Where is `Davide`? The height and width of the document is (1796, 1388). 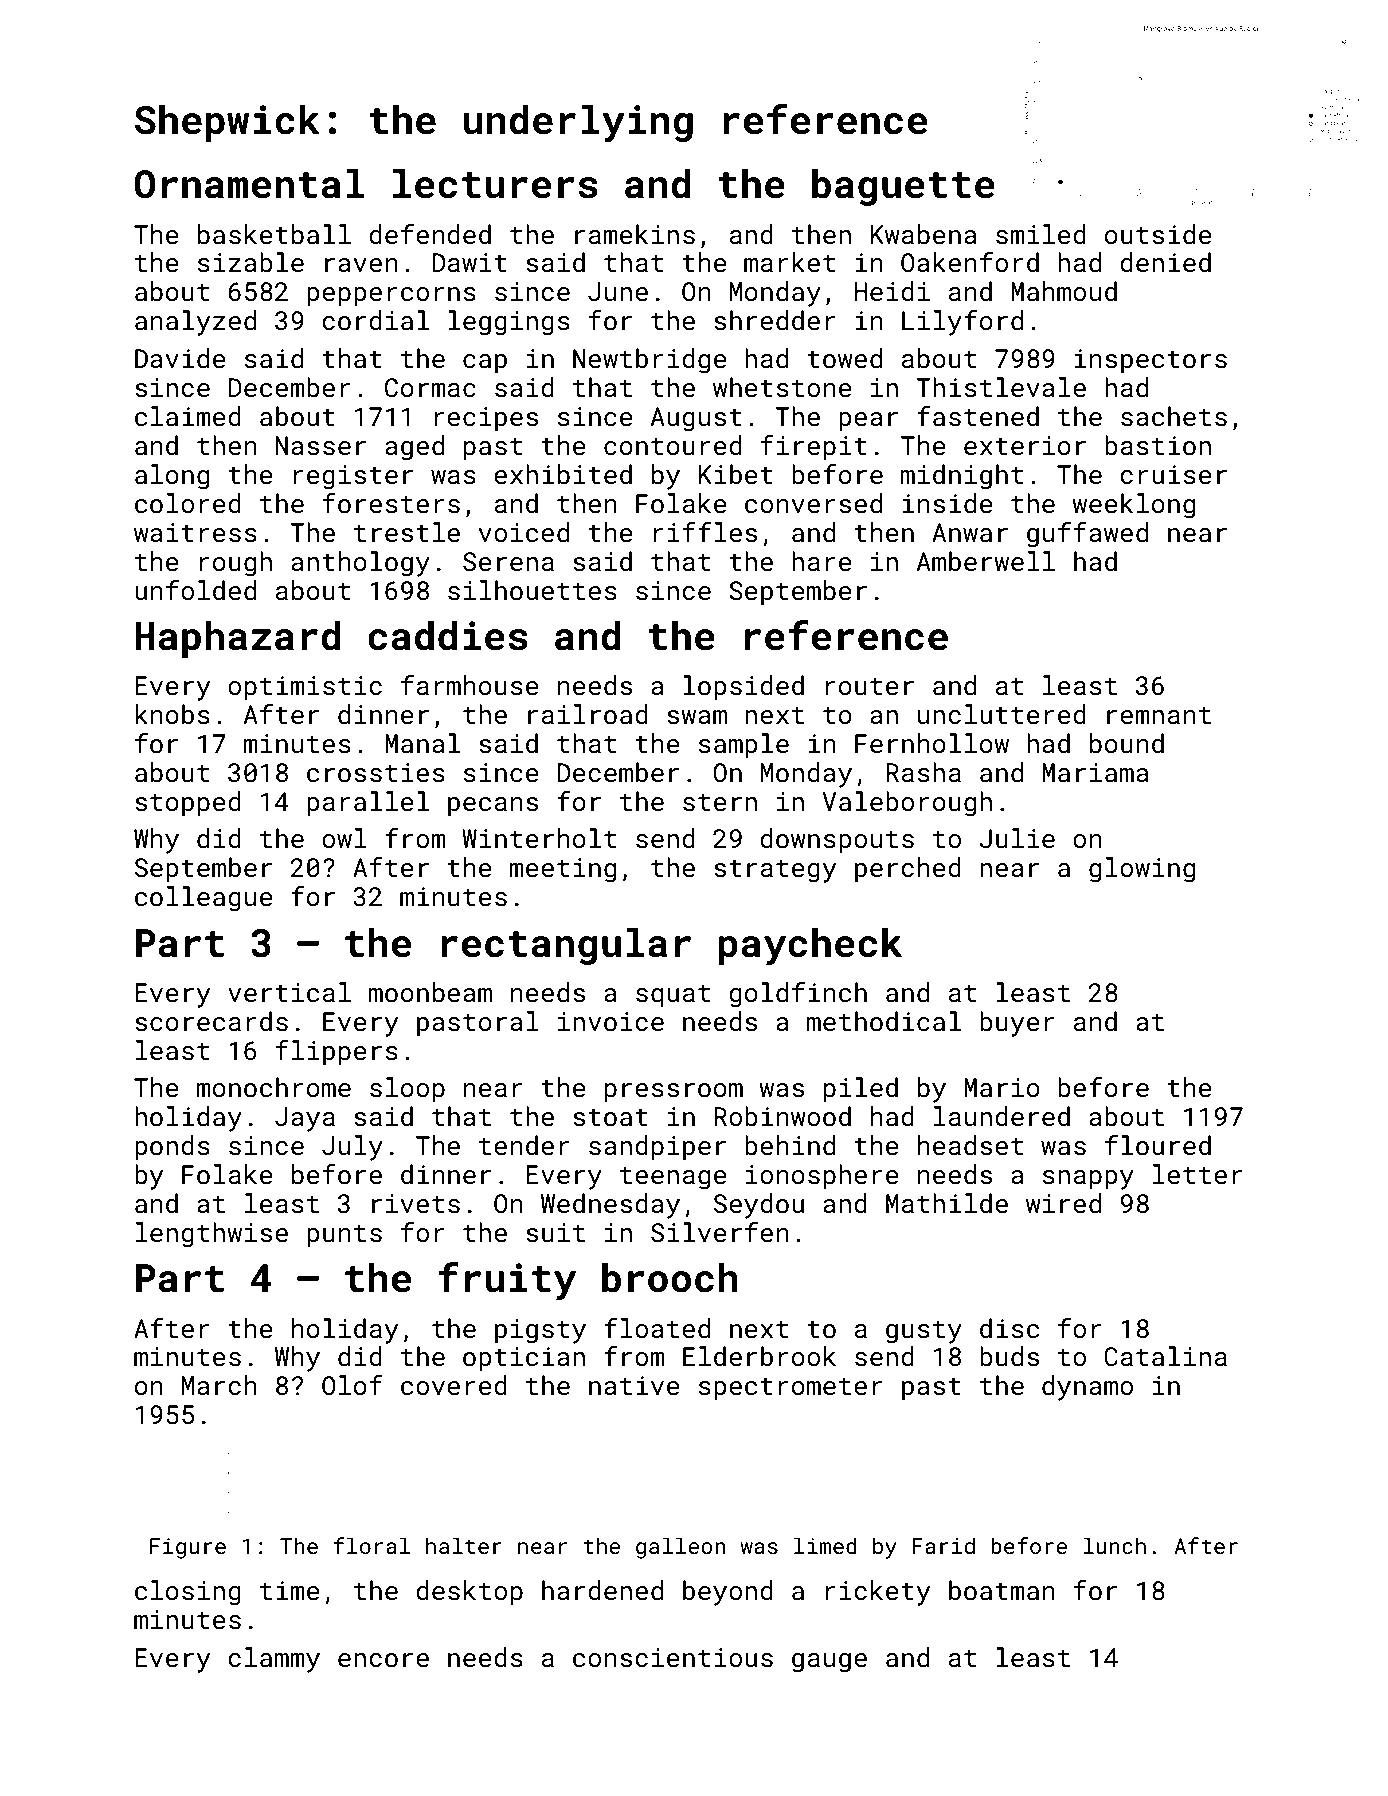
Davide is located at coordinates (180, 358).
